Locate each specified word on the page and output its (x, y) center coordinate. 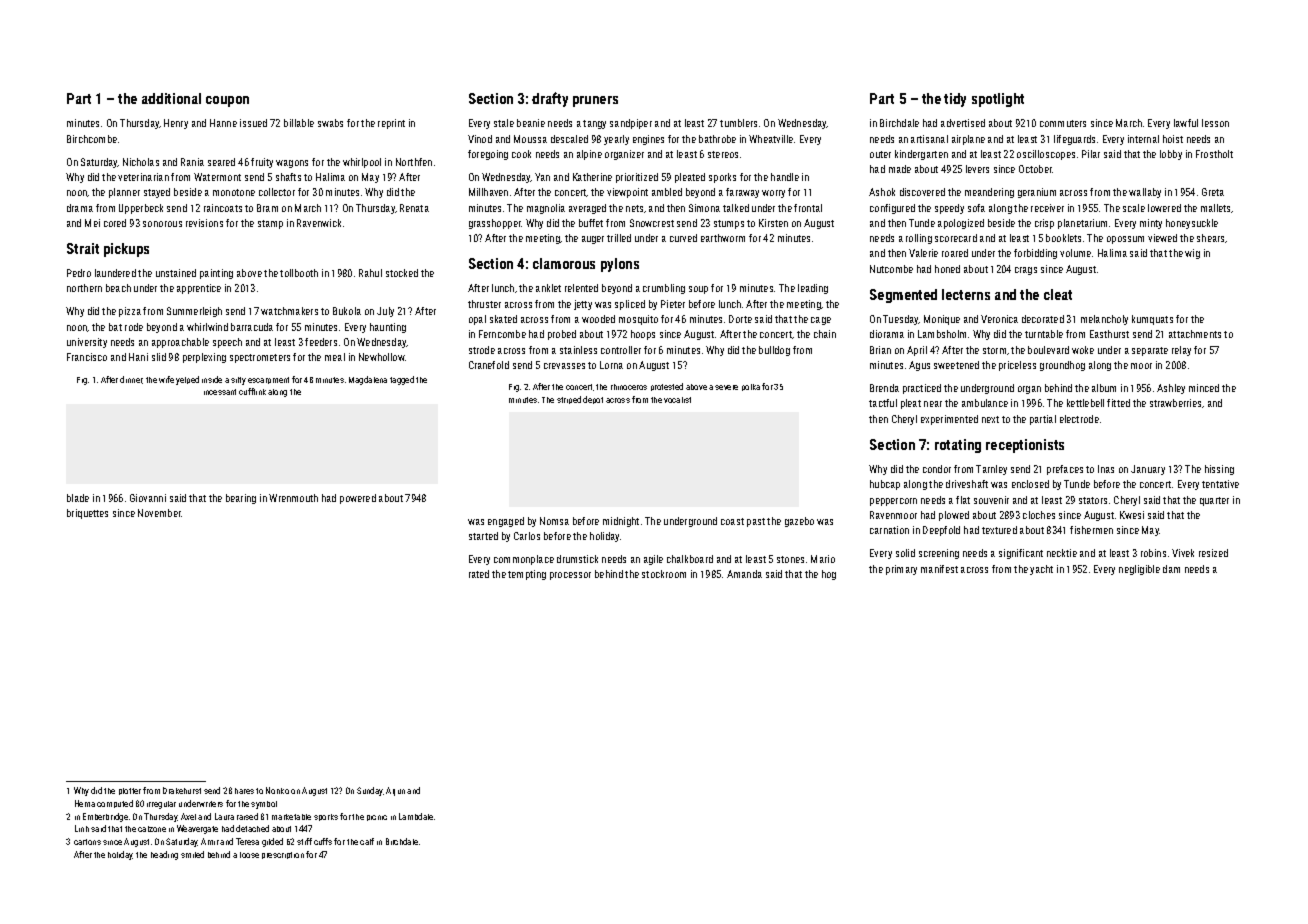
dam (1171, 569)
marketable (291, 817)
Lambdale (416, 816)
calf (367, 841)
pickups (126, 250)
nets (634, 208)
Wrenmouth (293, 498)
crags (1026, 271)
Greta (1213, 192)
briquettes (87, 514)
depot (593, 400)
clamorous (564, 263)
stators (1093, 500)
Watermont (217, 177)
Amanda (744, 574)
